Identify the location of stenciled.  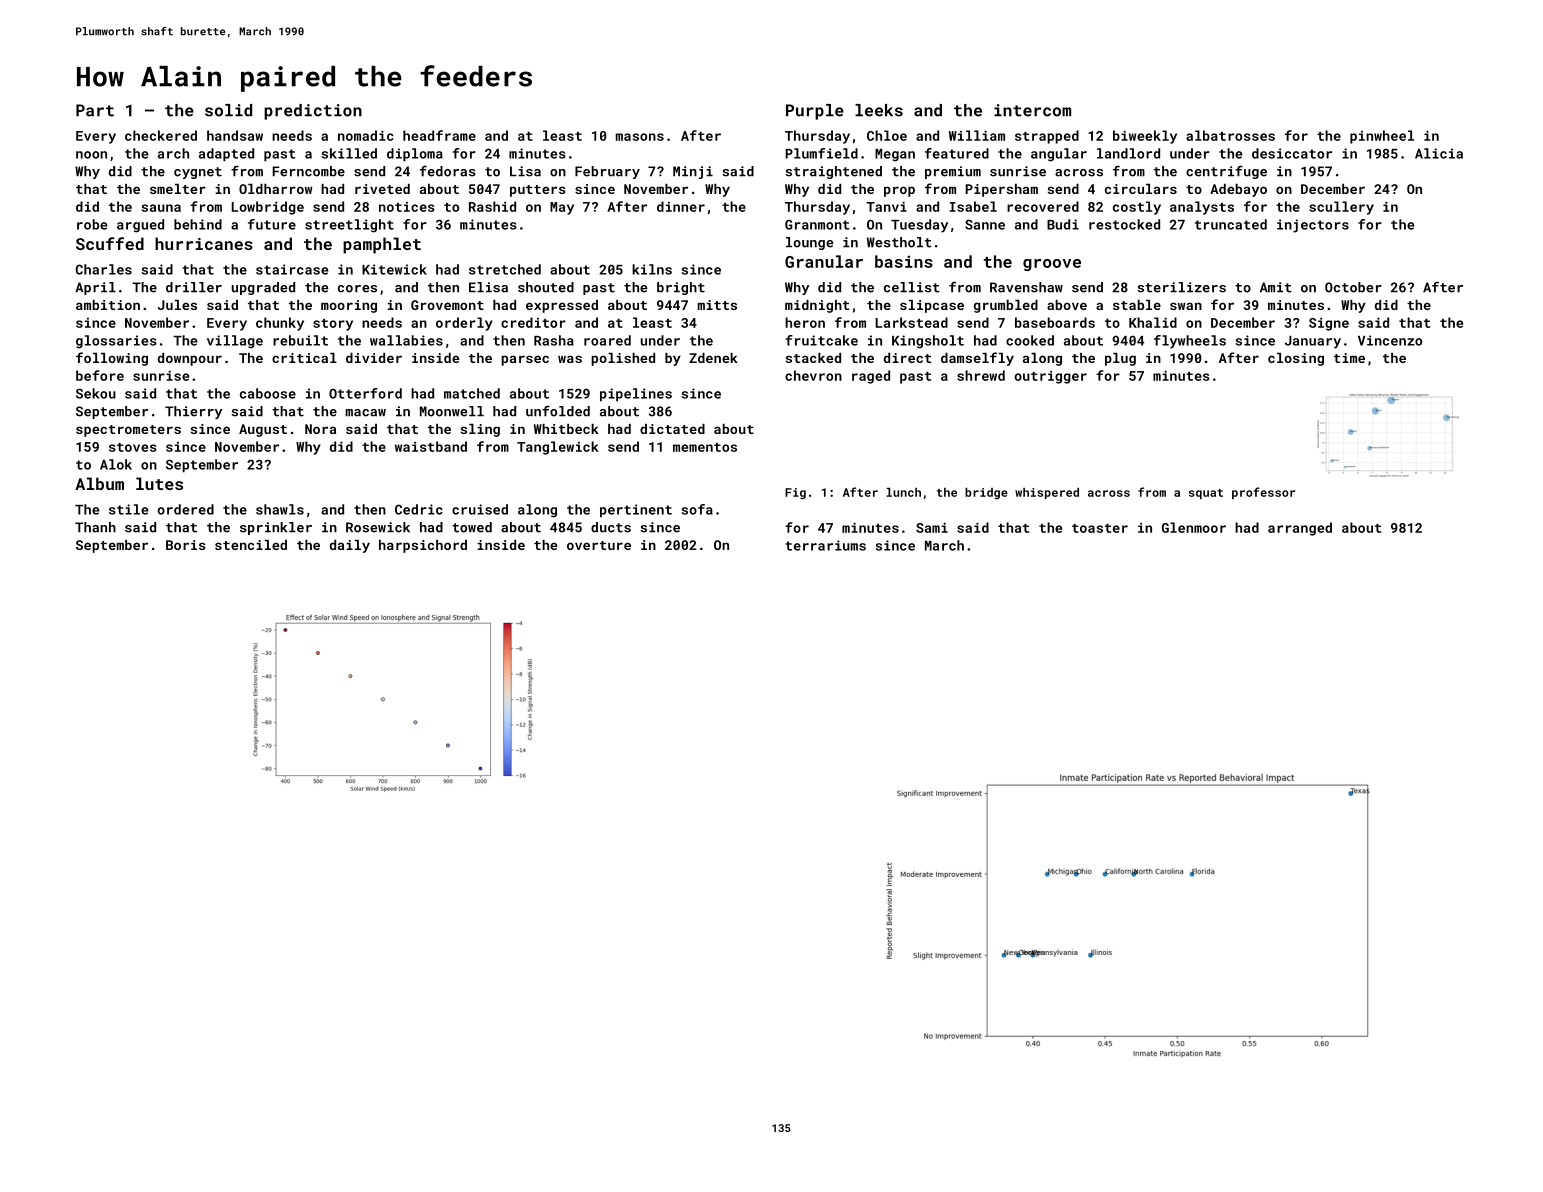
(251, 545).
